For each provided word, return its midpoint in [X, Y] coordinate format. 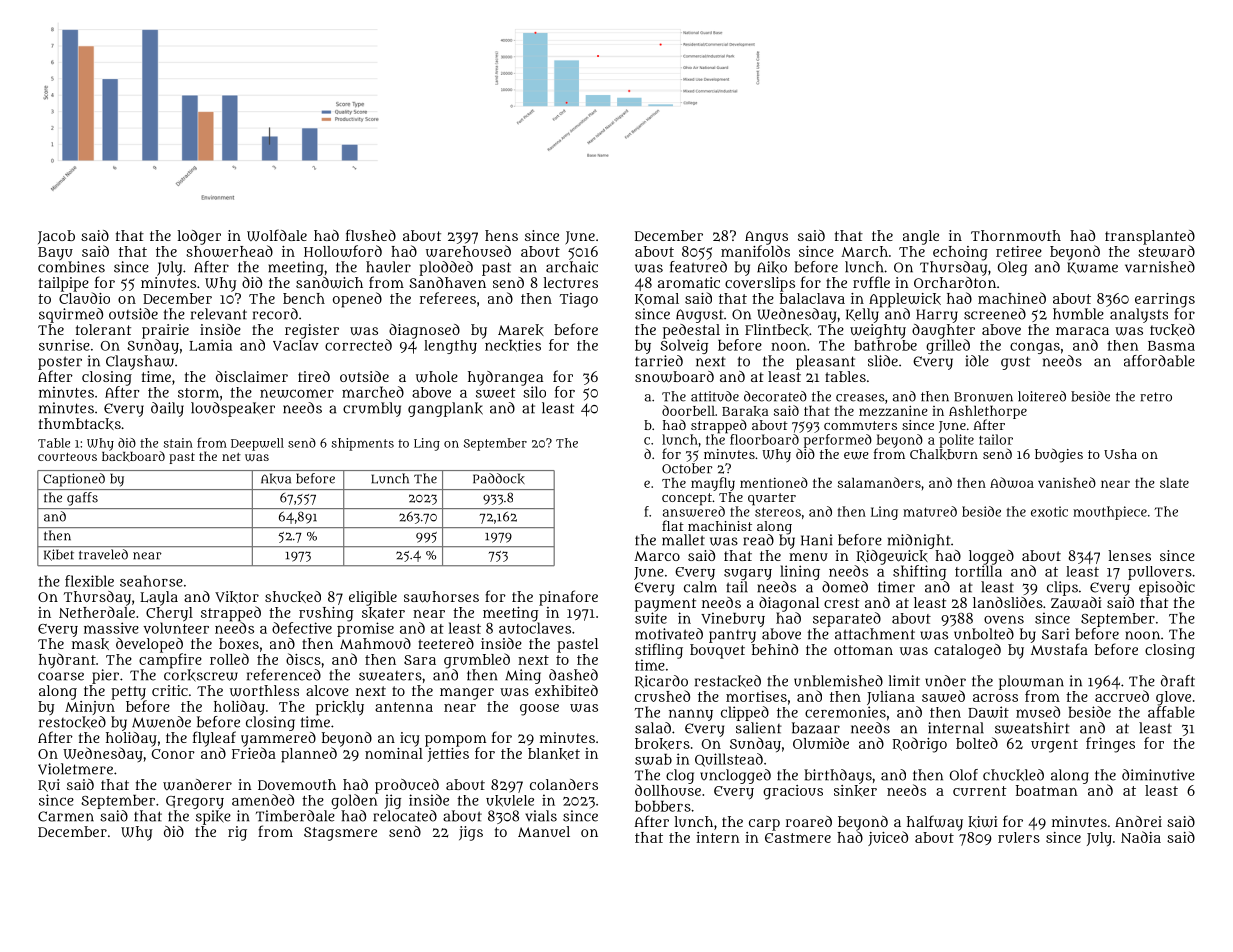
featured [698, 267]
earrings [1165, 300]
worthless [264, 691]
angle [921, 237]
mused [1038, 712]
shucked [293, 597]
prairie [165, 331]
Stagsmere [340, 834]
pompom [455, 741]
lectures [570, 282]
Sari [1055, 634]
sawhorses [441, 597]
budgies [1059, 455]
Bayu [55, 254]
